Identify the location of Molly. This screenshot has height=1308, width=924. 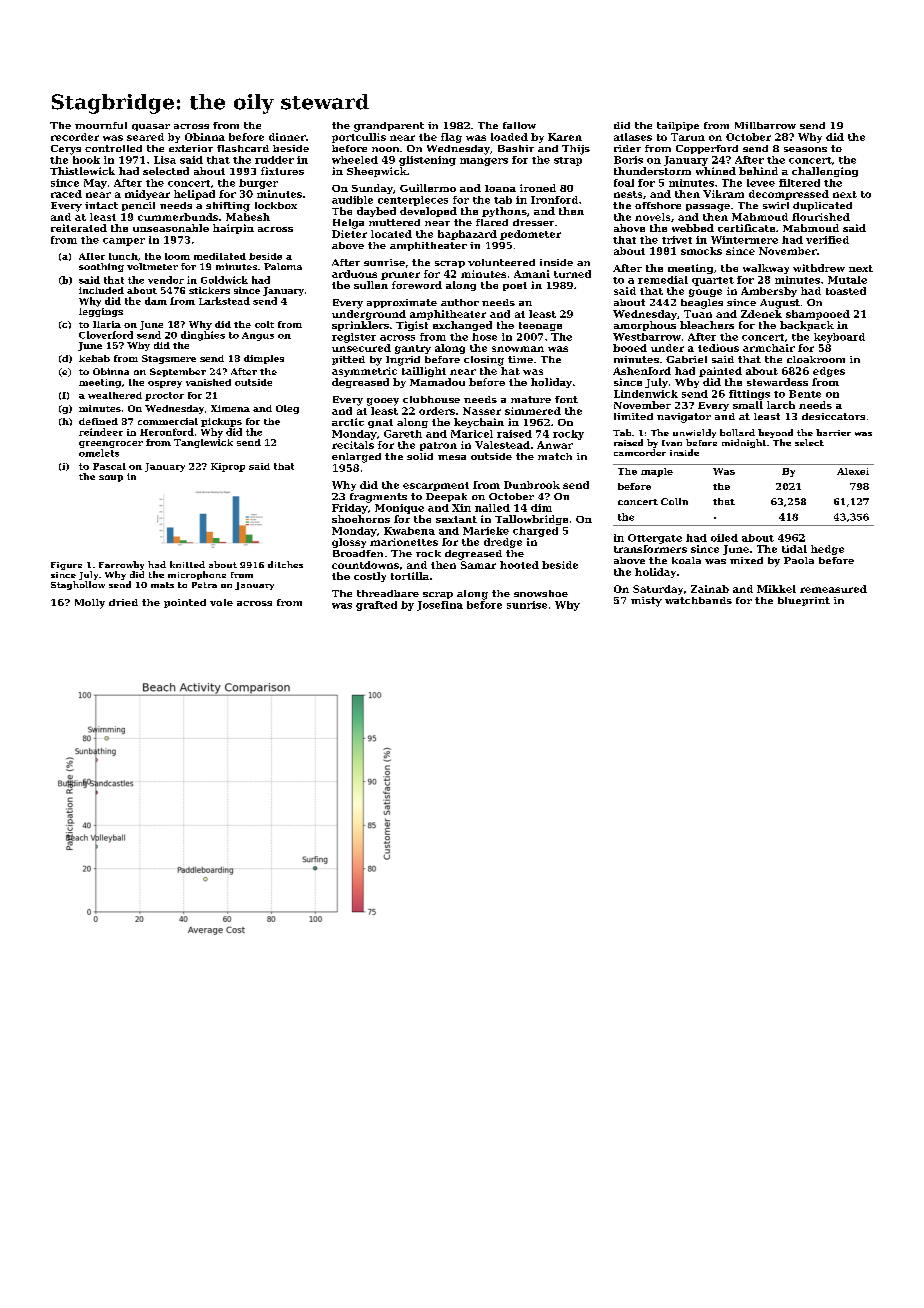
(90, 604).
